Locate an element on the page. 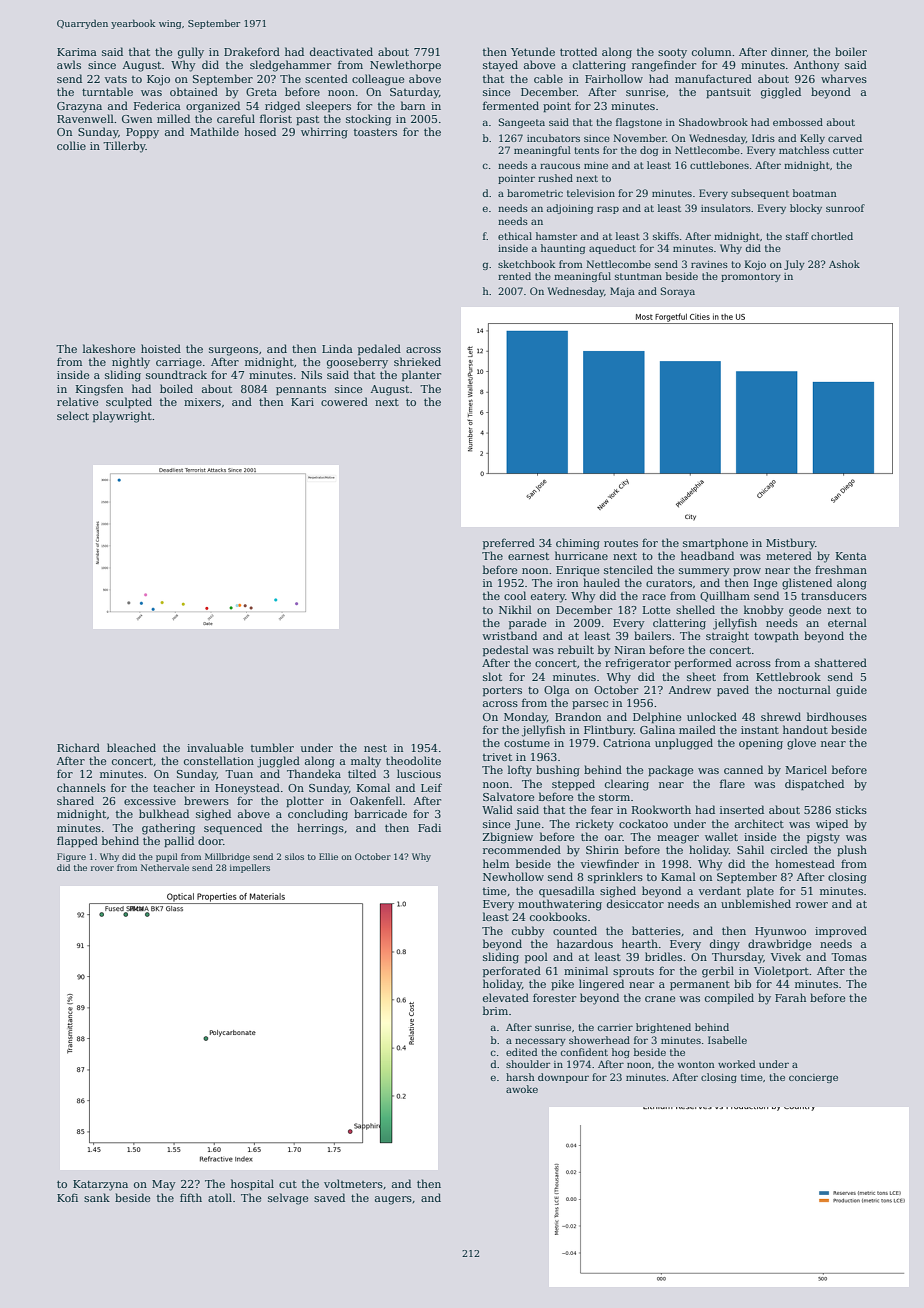 This page has height=1308, width=924. cool is located at coordinates (515, 595).
